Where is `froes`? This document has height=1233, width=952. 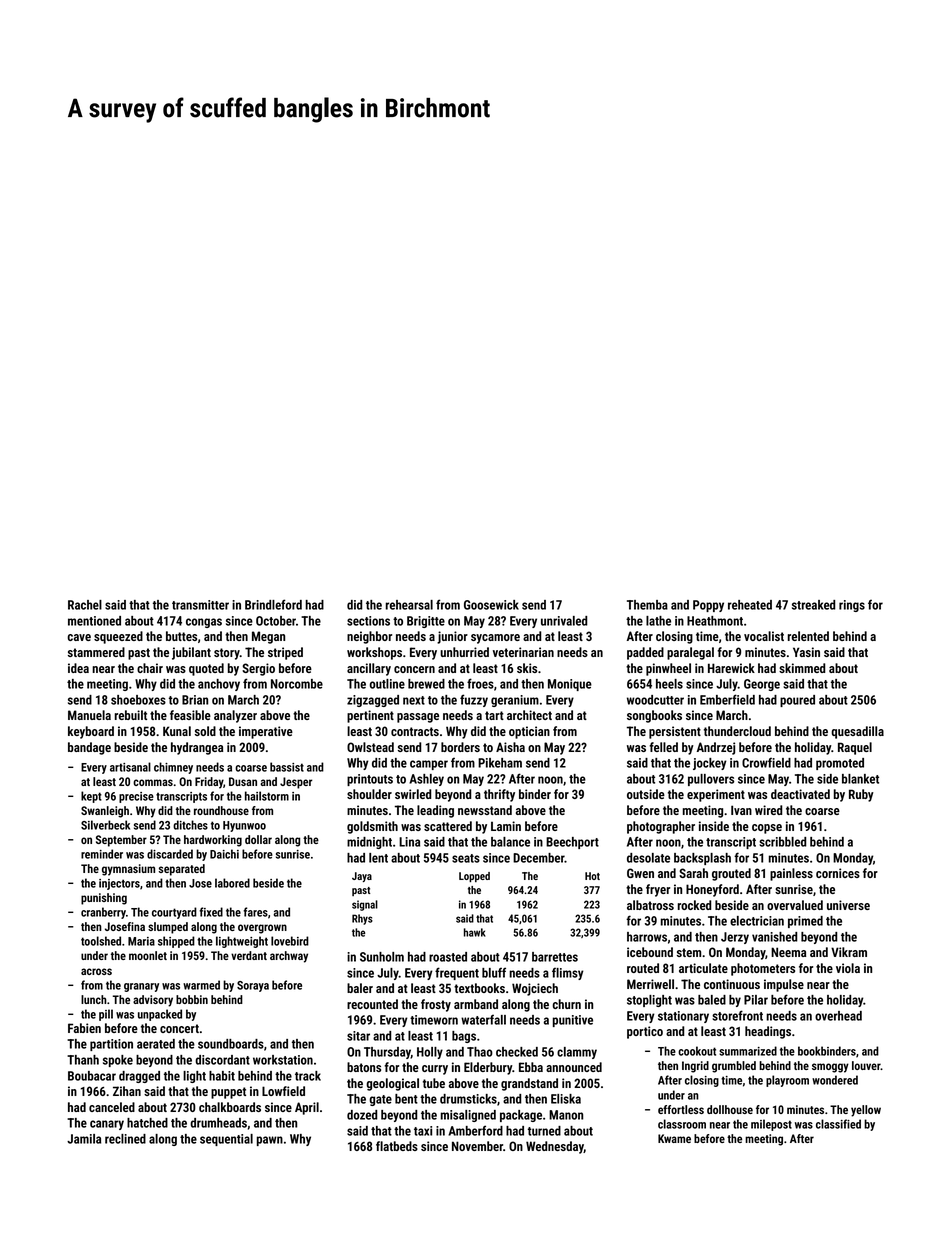
froes is located at coordinates (480, 683).
